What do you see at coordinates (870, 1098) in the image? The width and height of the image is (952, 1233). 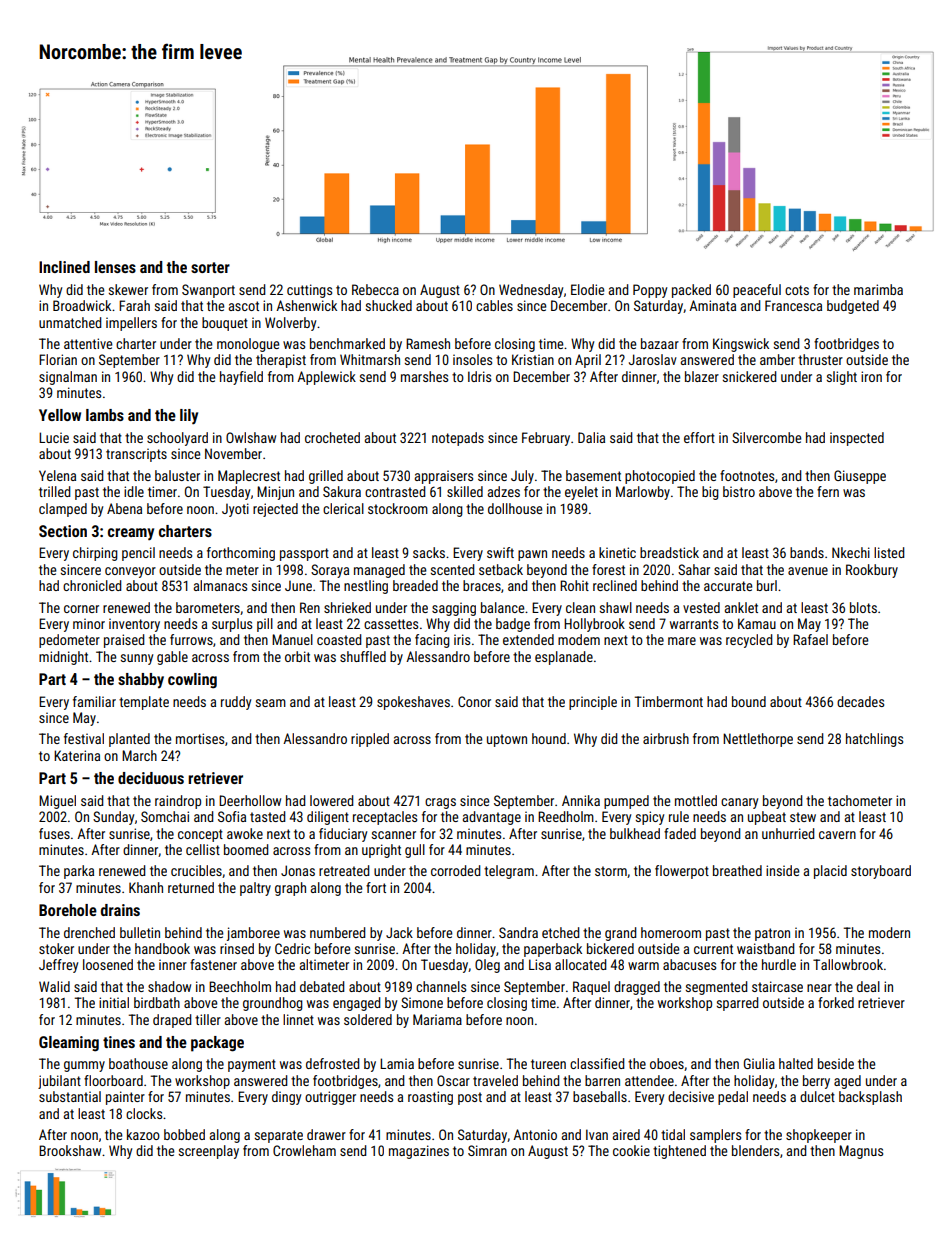 I see `backsplash` at bounding box center [870, 1098].
